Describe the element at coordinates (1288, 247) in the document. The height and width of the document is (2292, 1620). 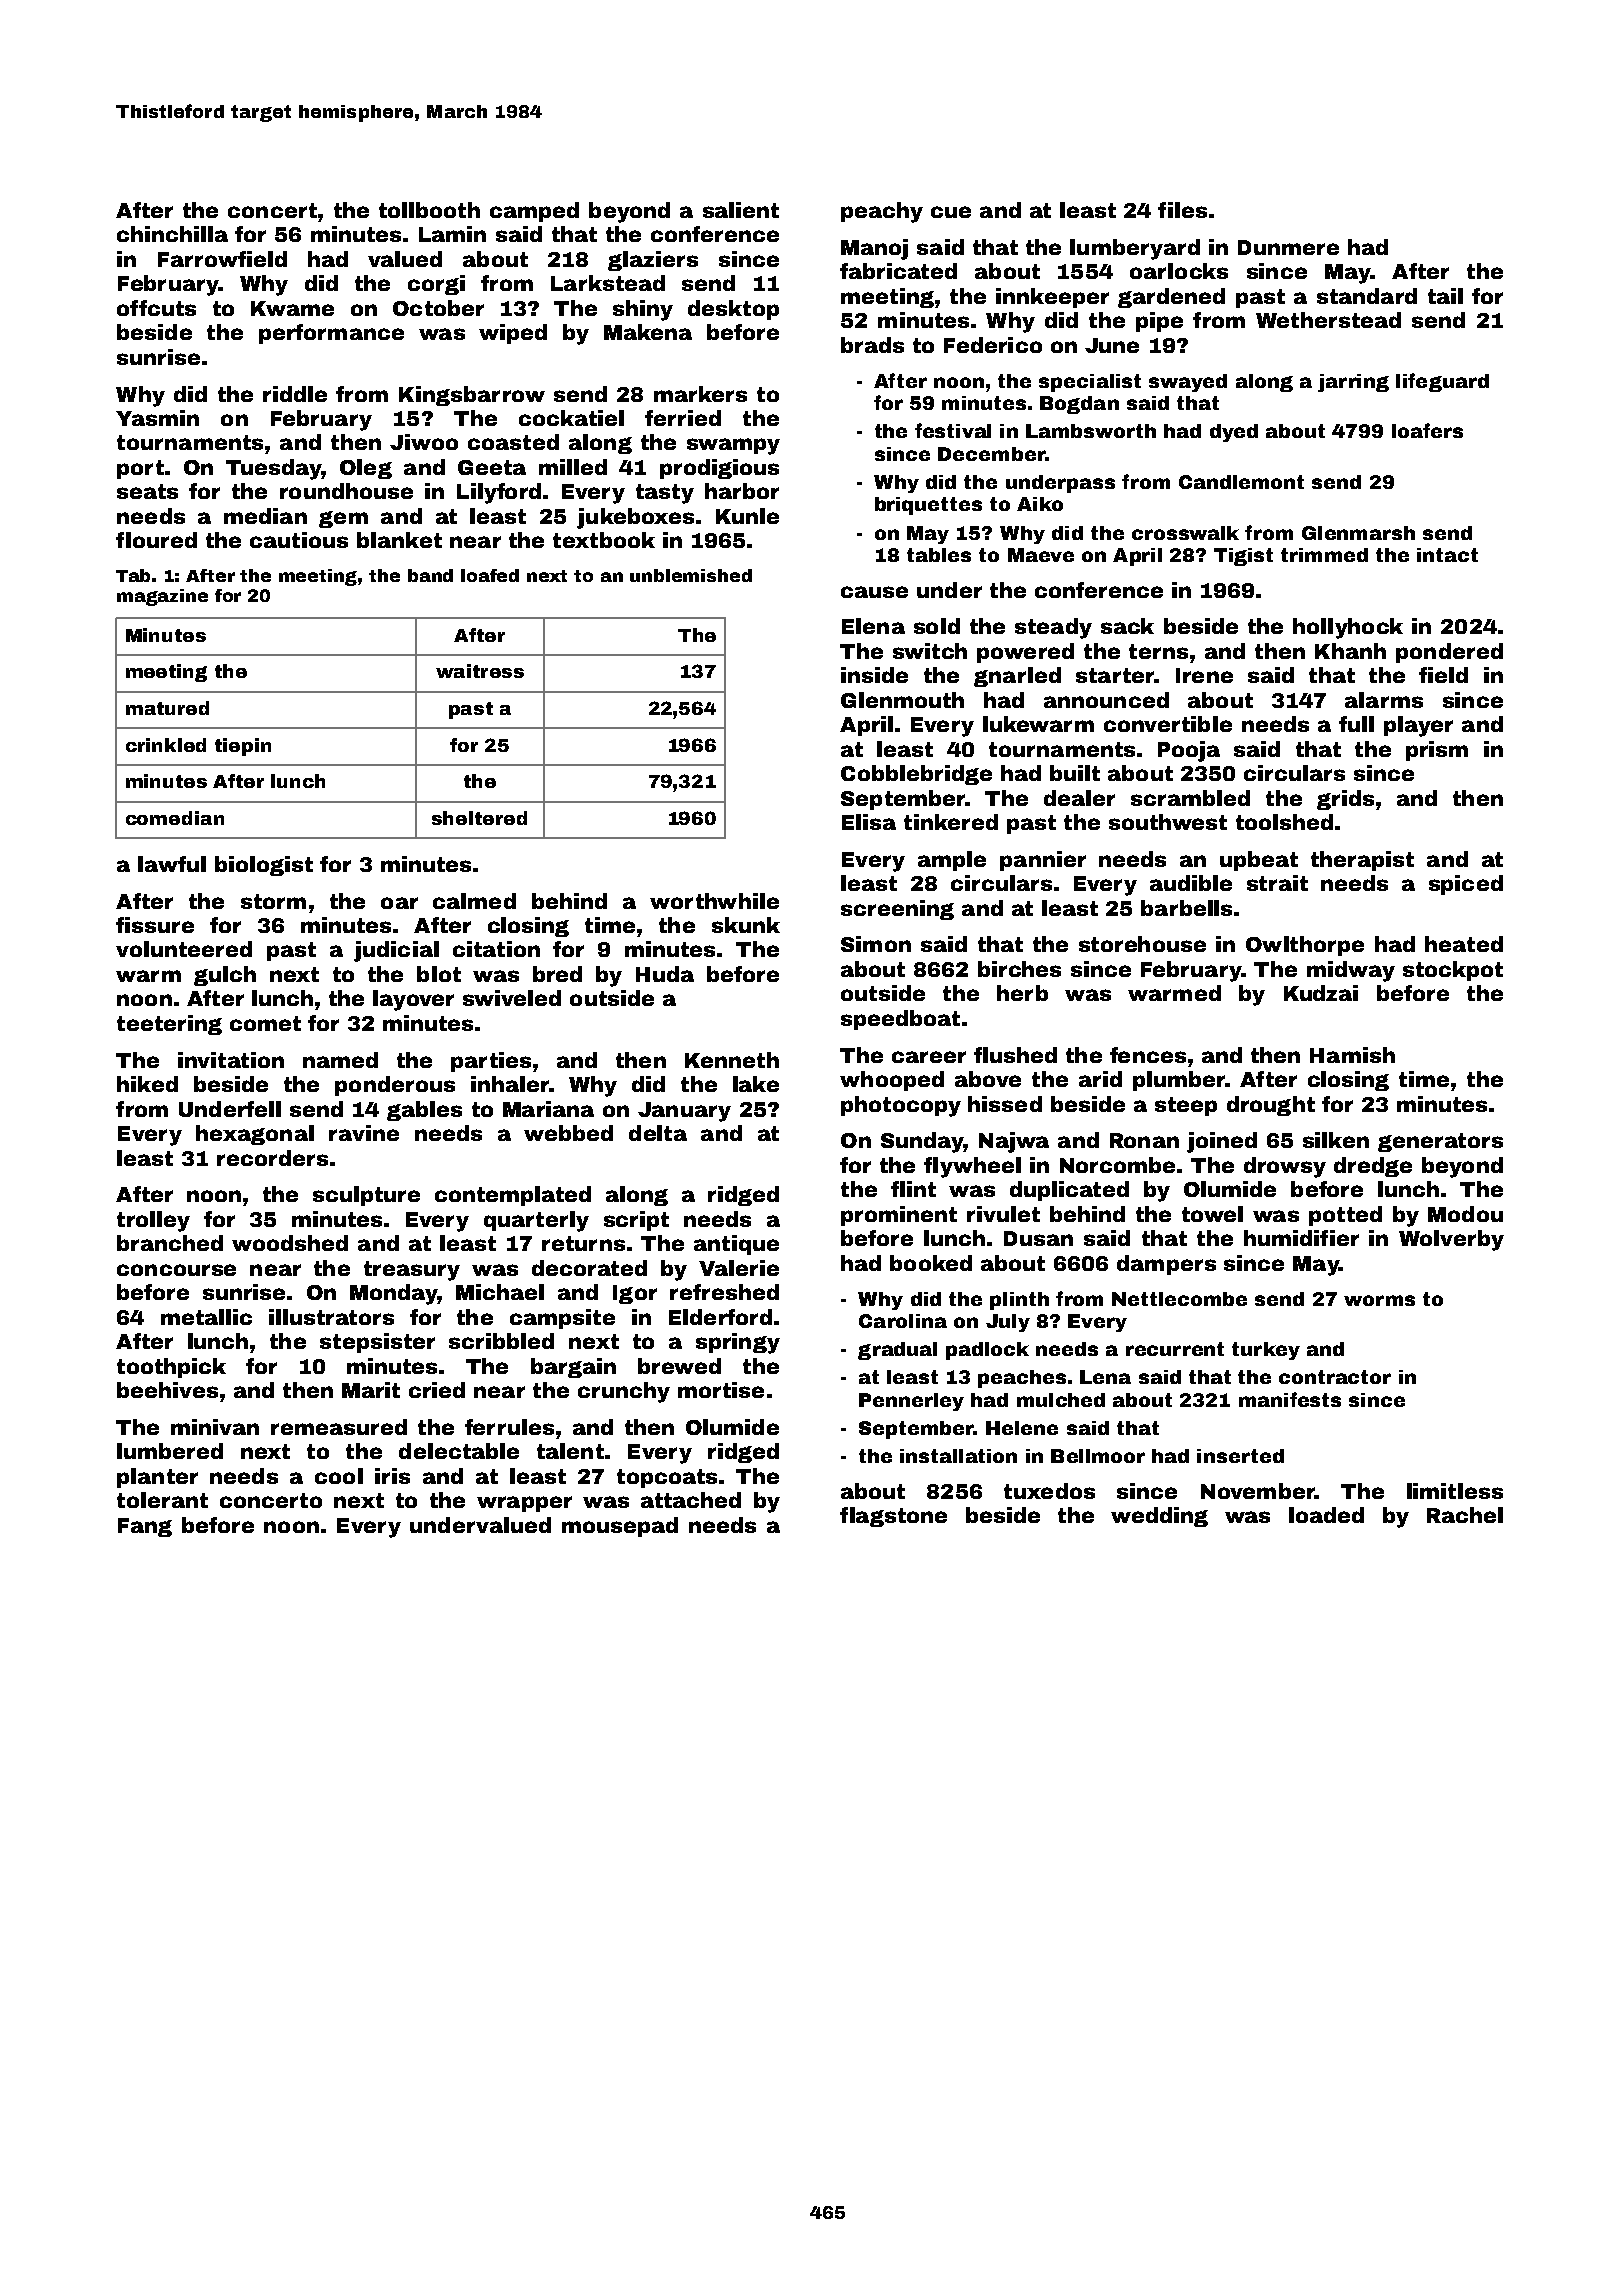
I see `Dunmere` at that location.
